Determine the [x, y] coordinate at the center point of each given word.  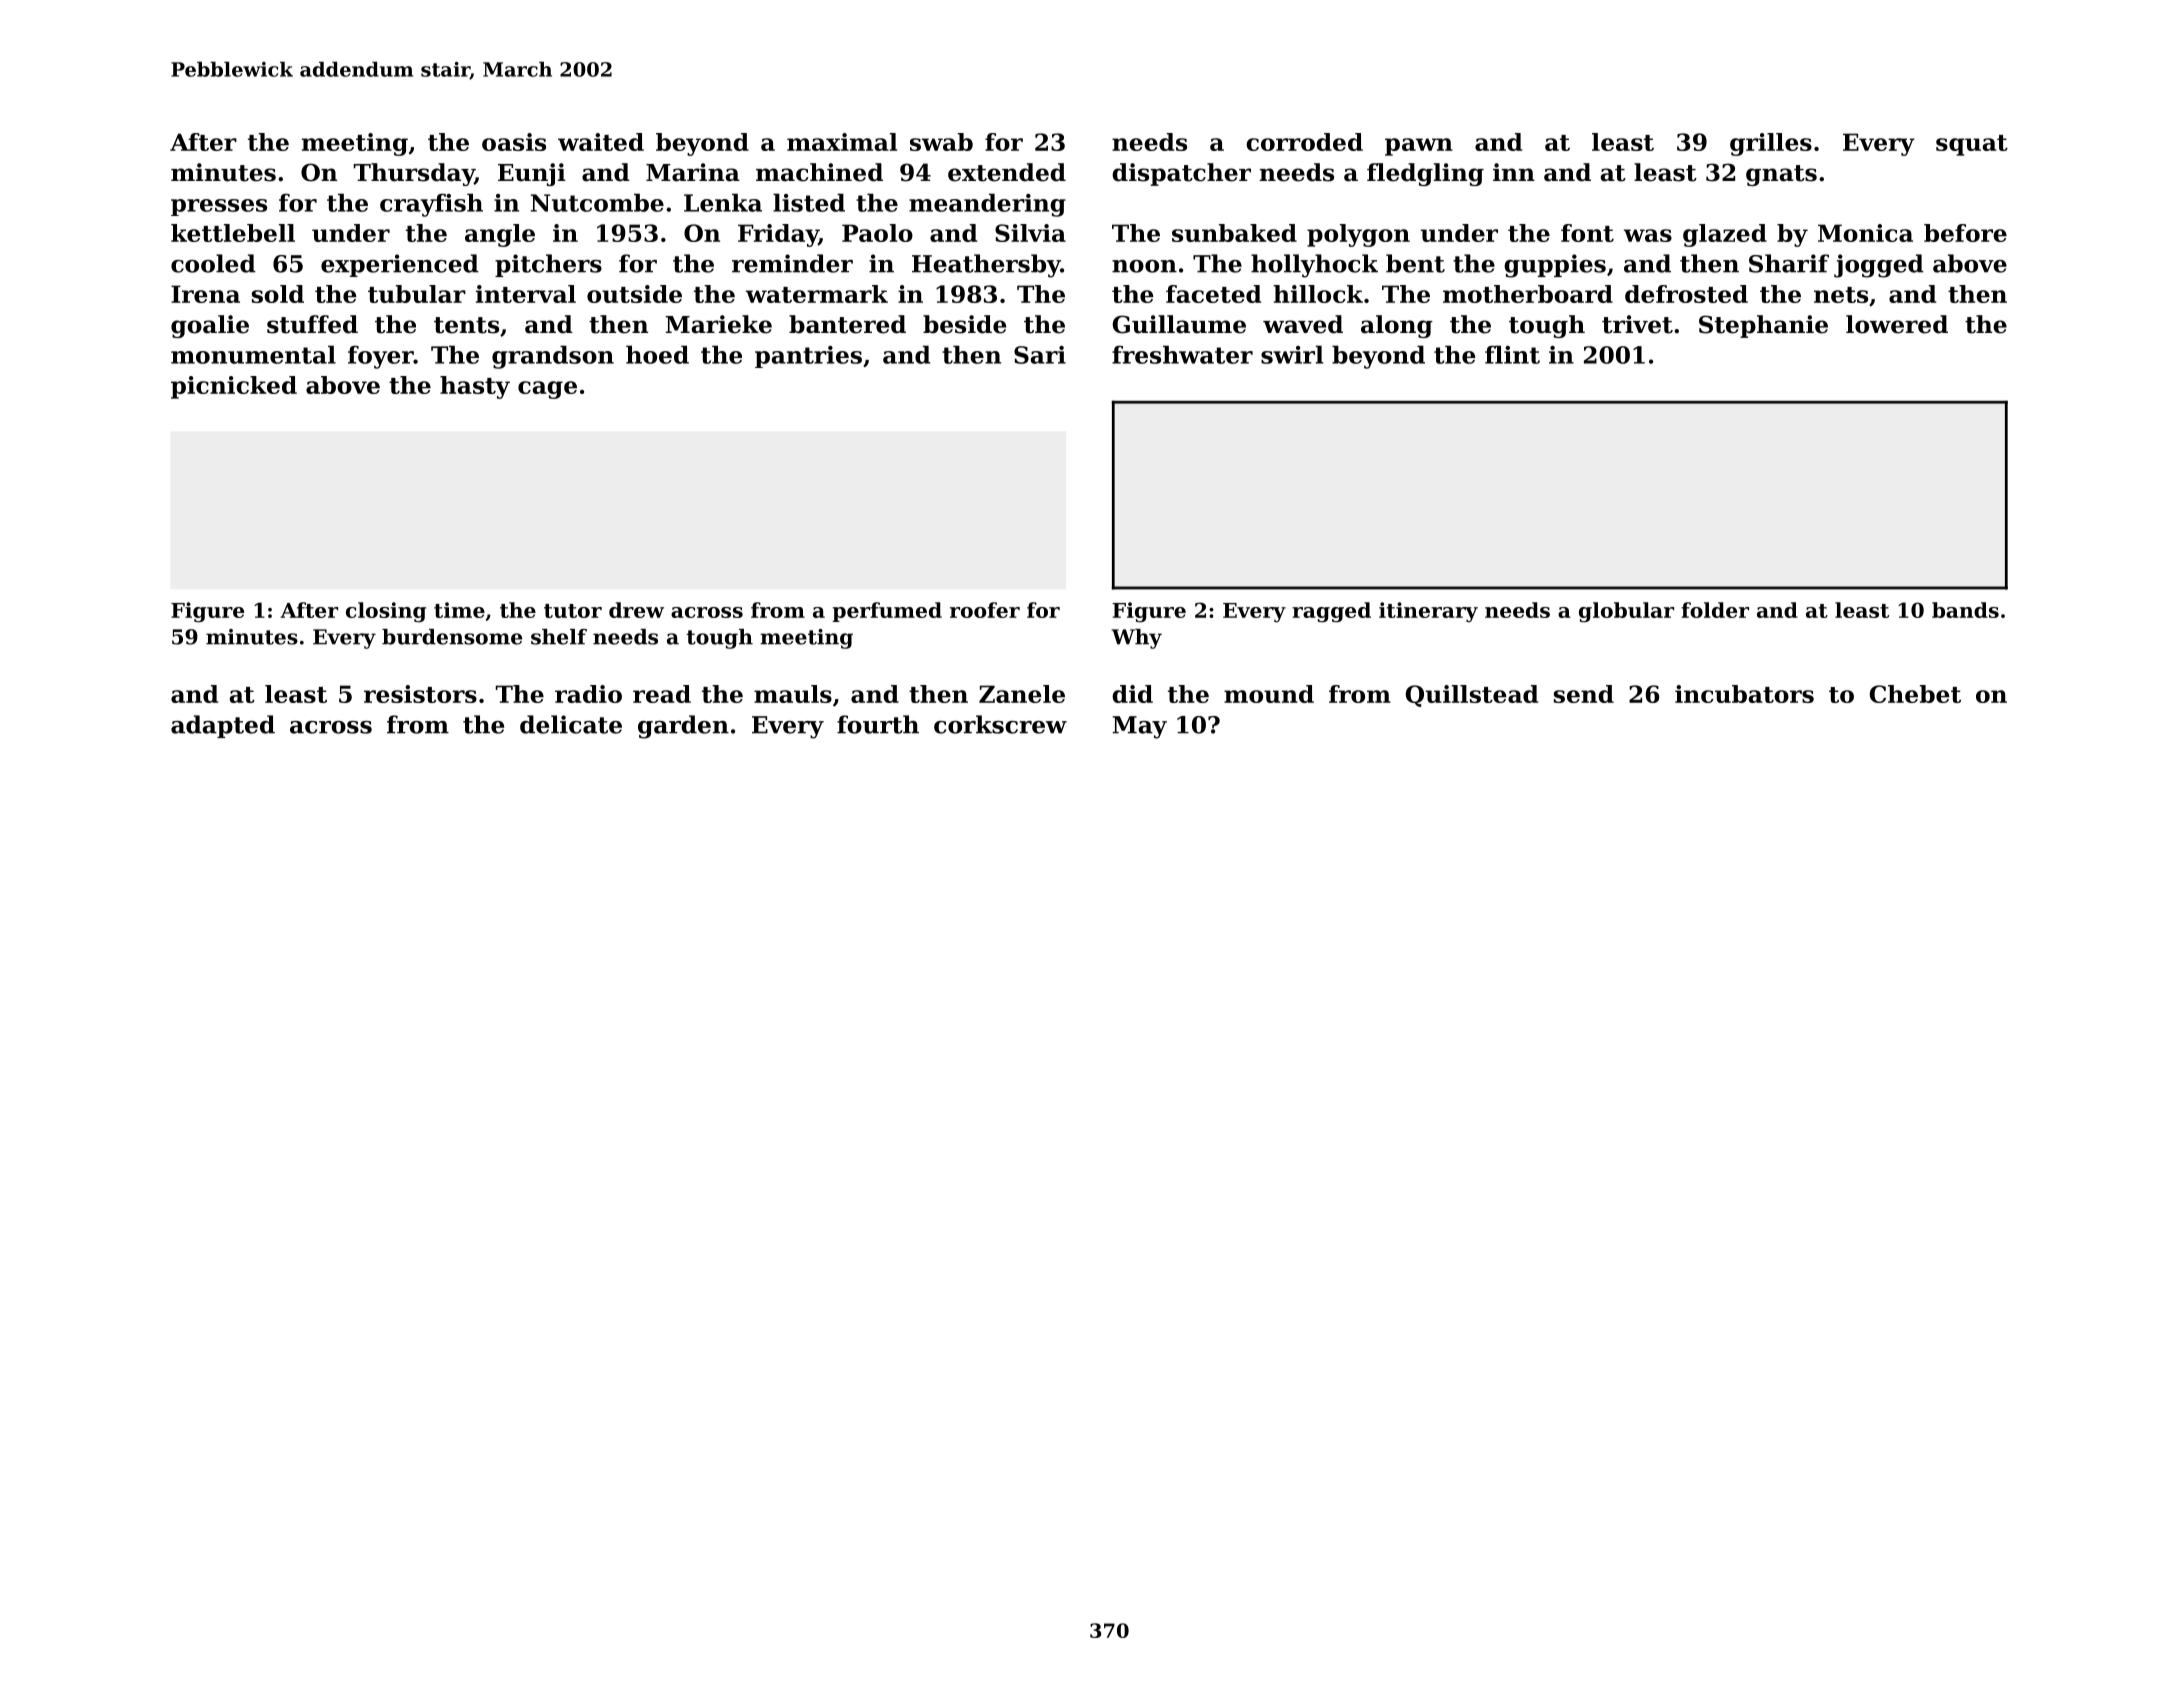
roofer [985, 610]
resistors [420, 694]
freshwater [1182, 354]
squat [1972, 145]
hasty [475, 387]
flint [1512, 354]
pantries [808, 357]
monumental [253, 354]
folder [1715, 610]
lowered [1897, 324]
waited [601, 142]
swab [941, 142]
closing [386, 612]
